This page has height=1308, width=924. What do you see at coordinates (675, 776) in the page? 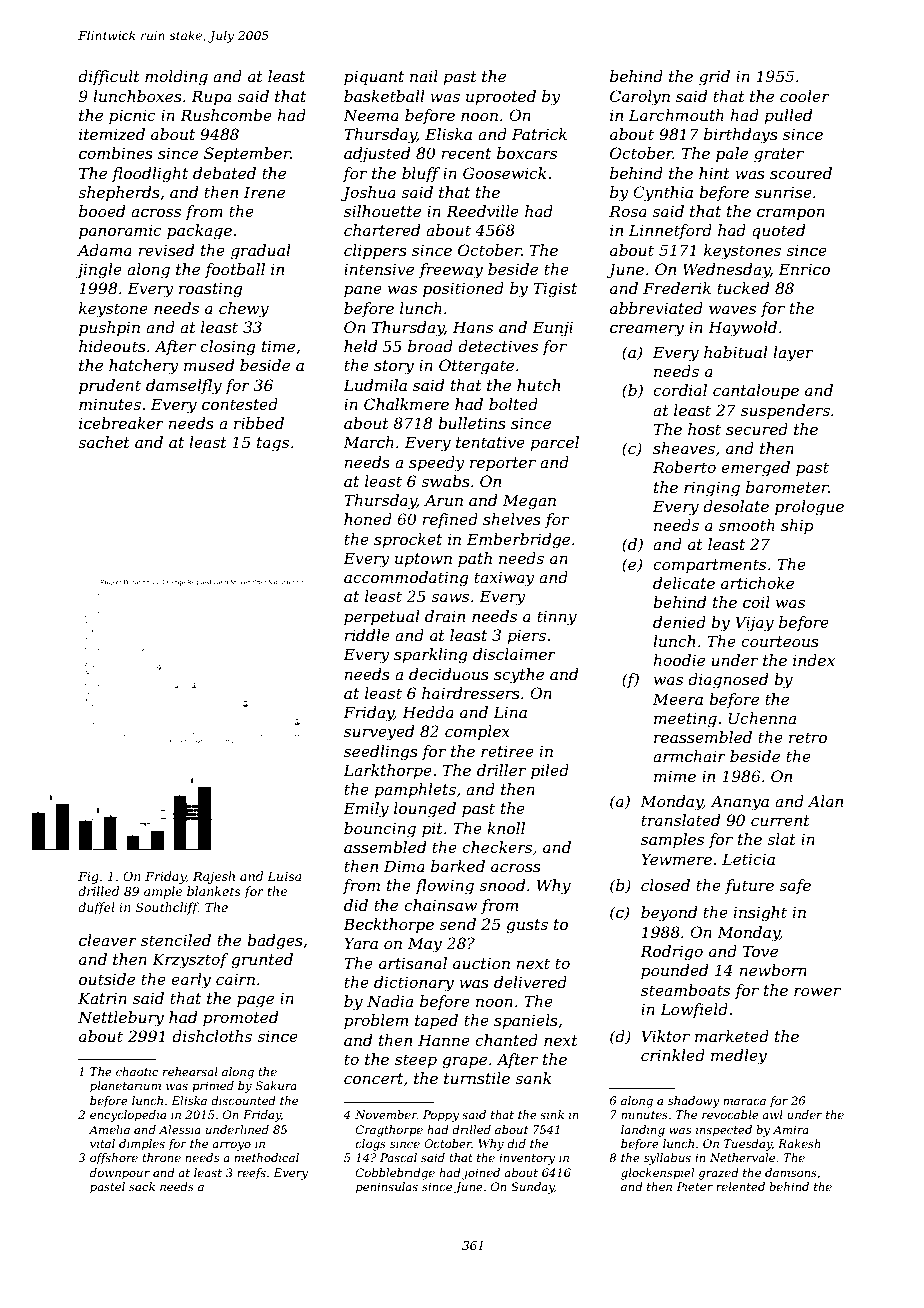
I see `mime` at bounding box center [675, 776].
